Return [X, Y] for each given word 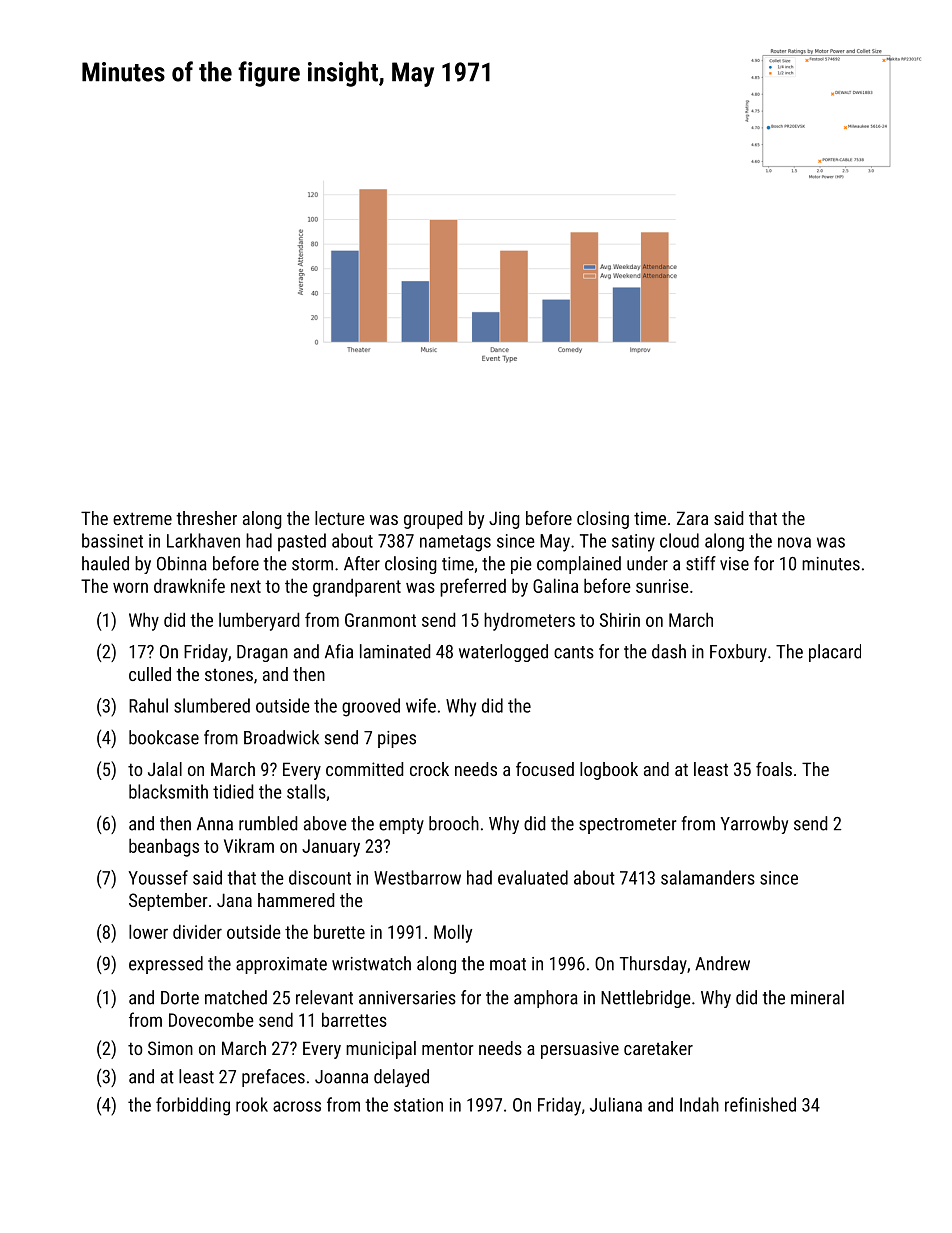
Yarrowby [754, 825]
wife [421, 705]
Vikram [249, 846]
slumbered [212, 705]
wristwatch [371, 963]
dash [669, 651]
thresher [206, 518]
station [418, 1105]
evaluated [533, 877]
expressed [166, 965]
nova [794, 542]
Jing [504, 520]
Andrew [722, 963]
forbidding [193, 1106]
